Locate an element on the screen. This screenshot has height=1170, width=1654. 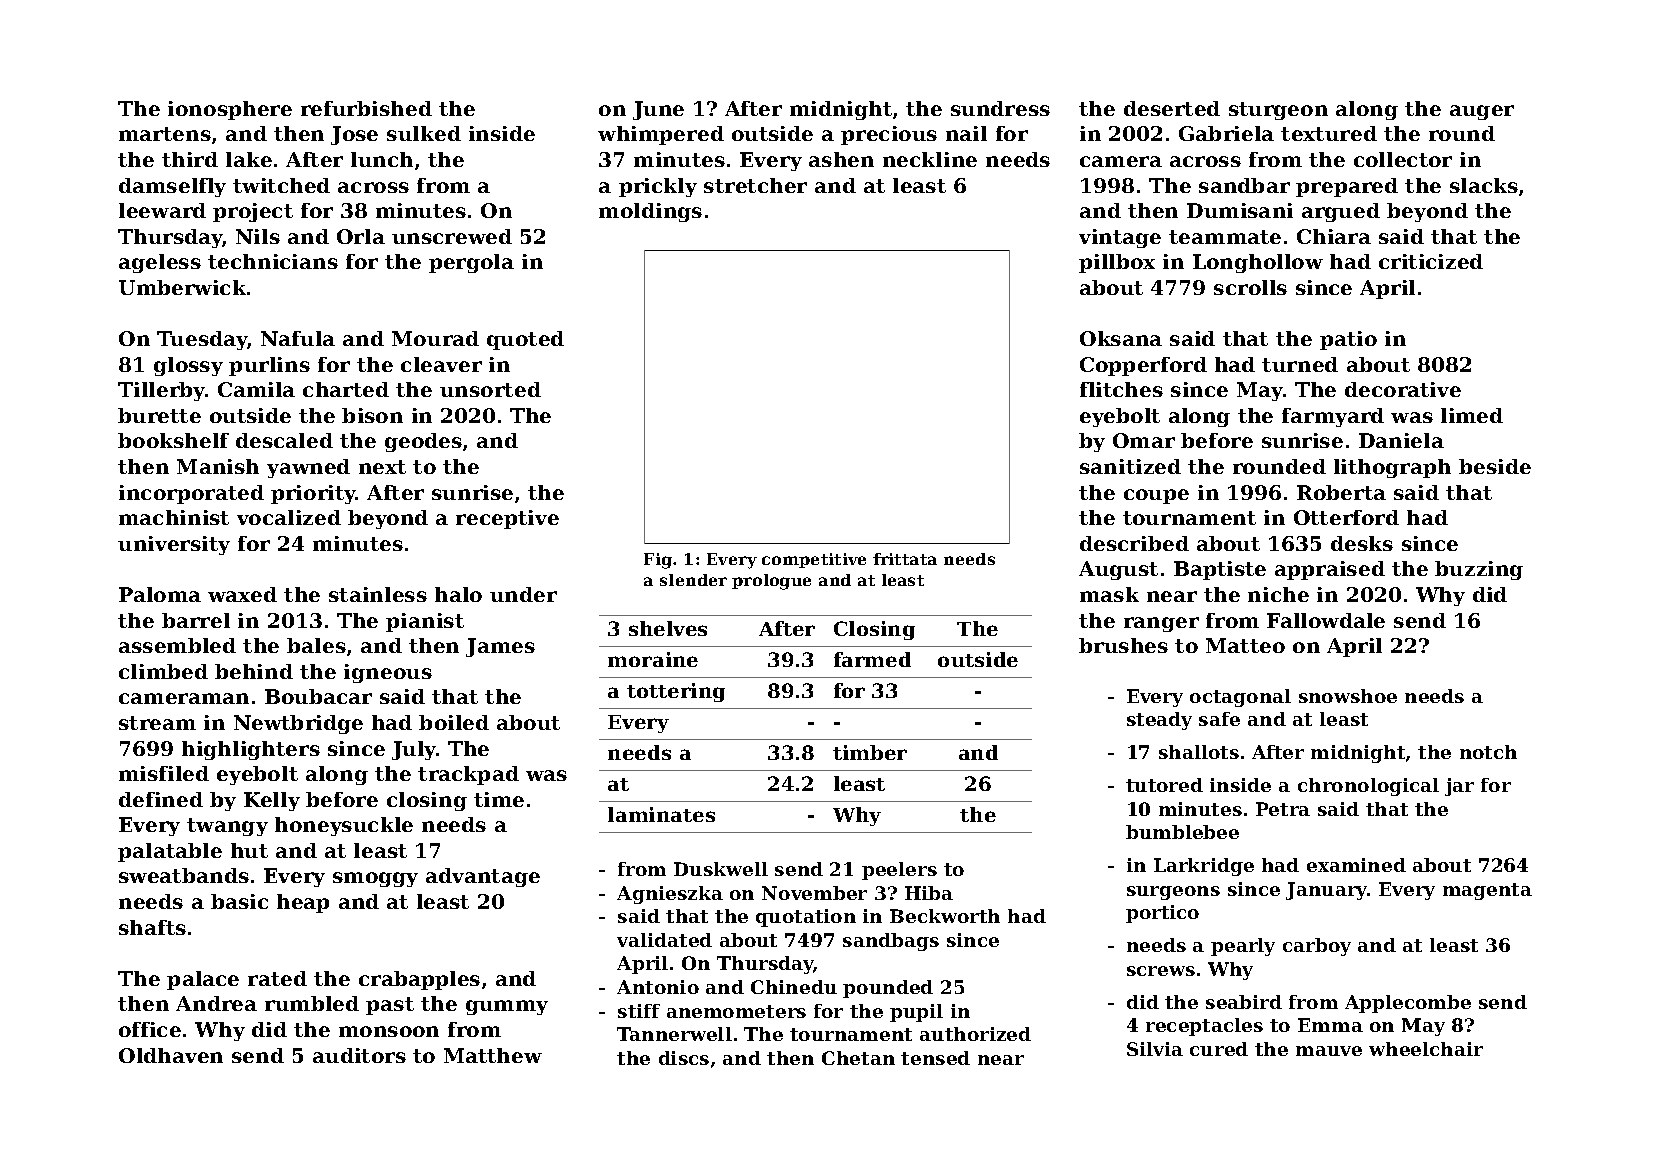
Boubacar is located at coordinates (318, 696).
